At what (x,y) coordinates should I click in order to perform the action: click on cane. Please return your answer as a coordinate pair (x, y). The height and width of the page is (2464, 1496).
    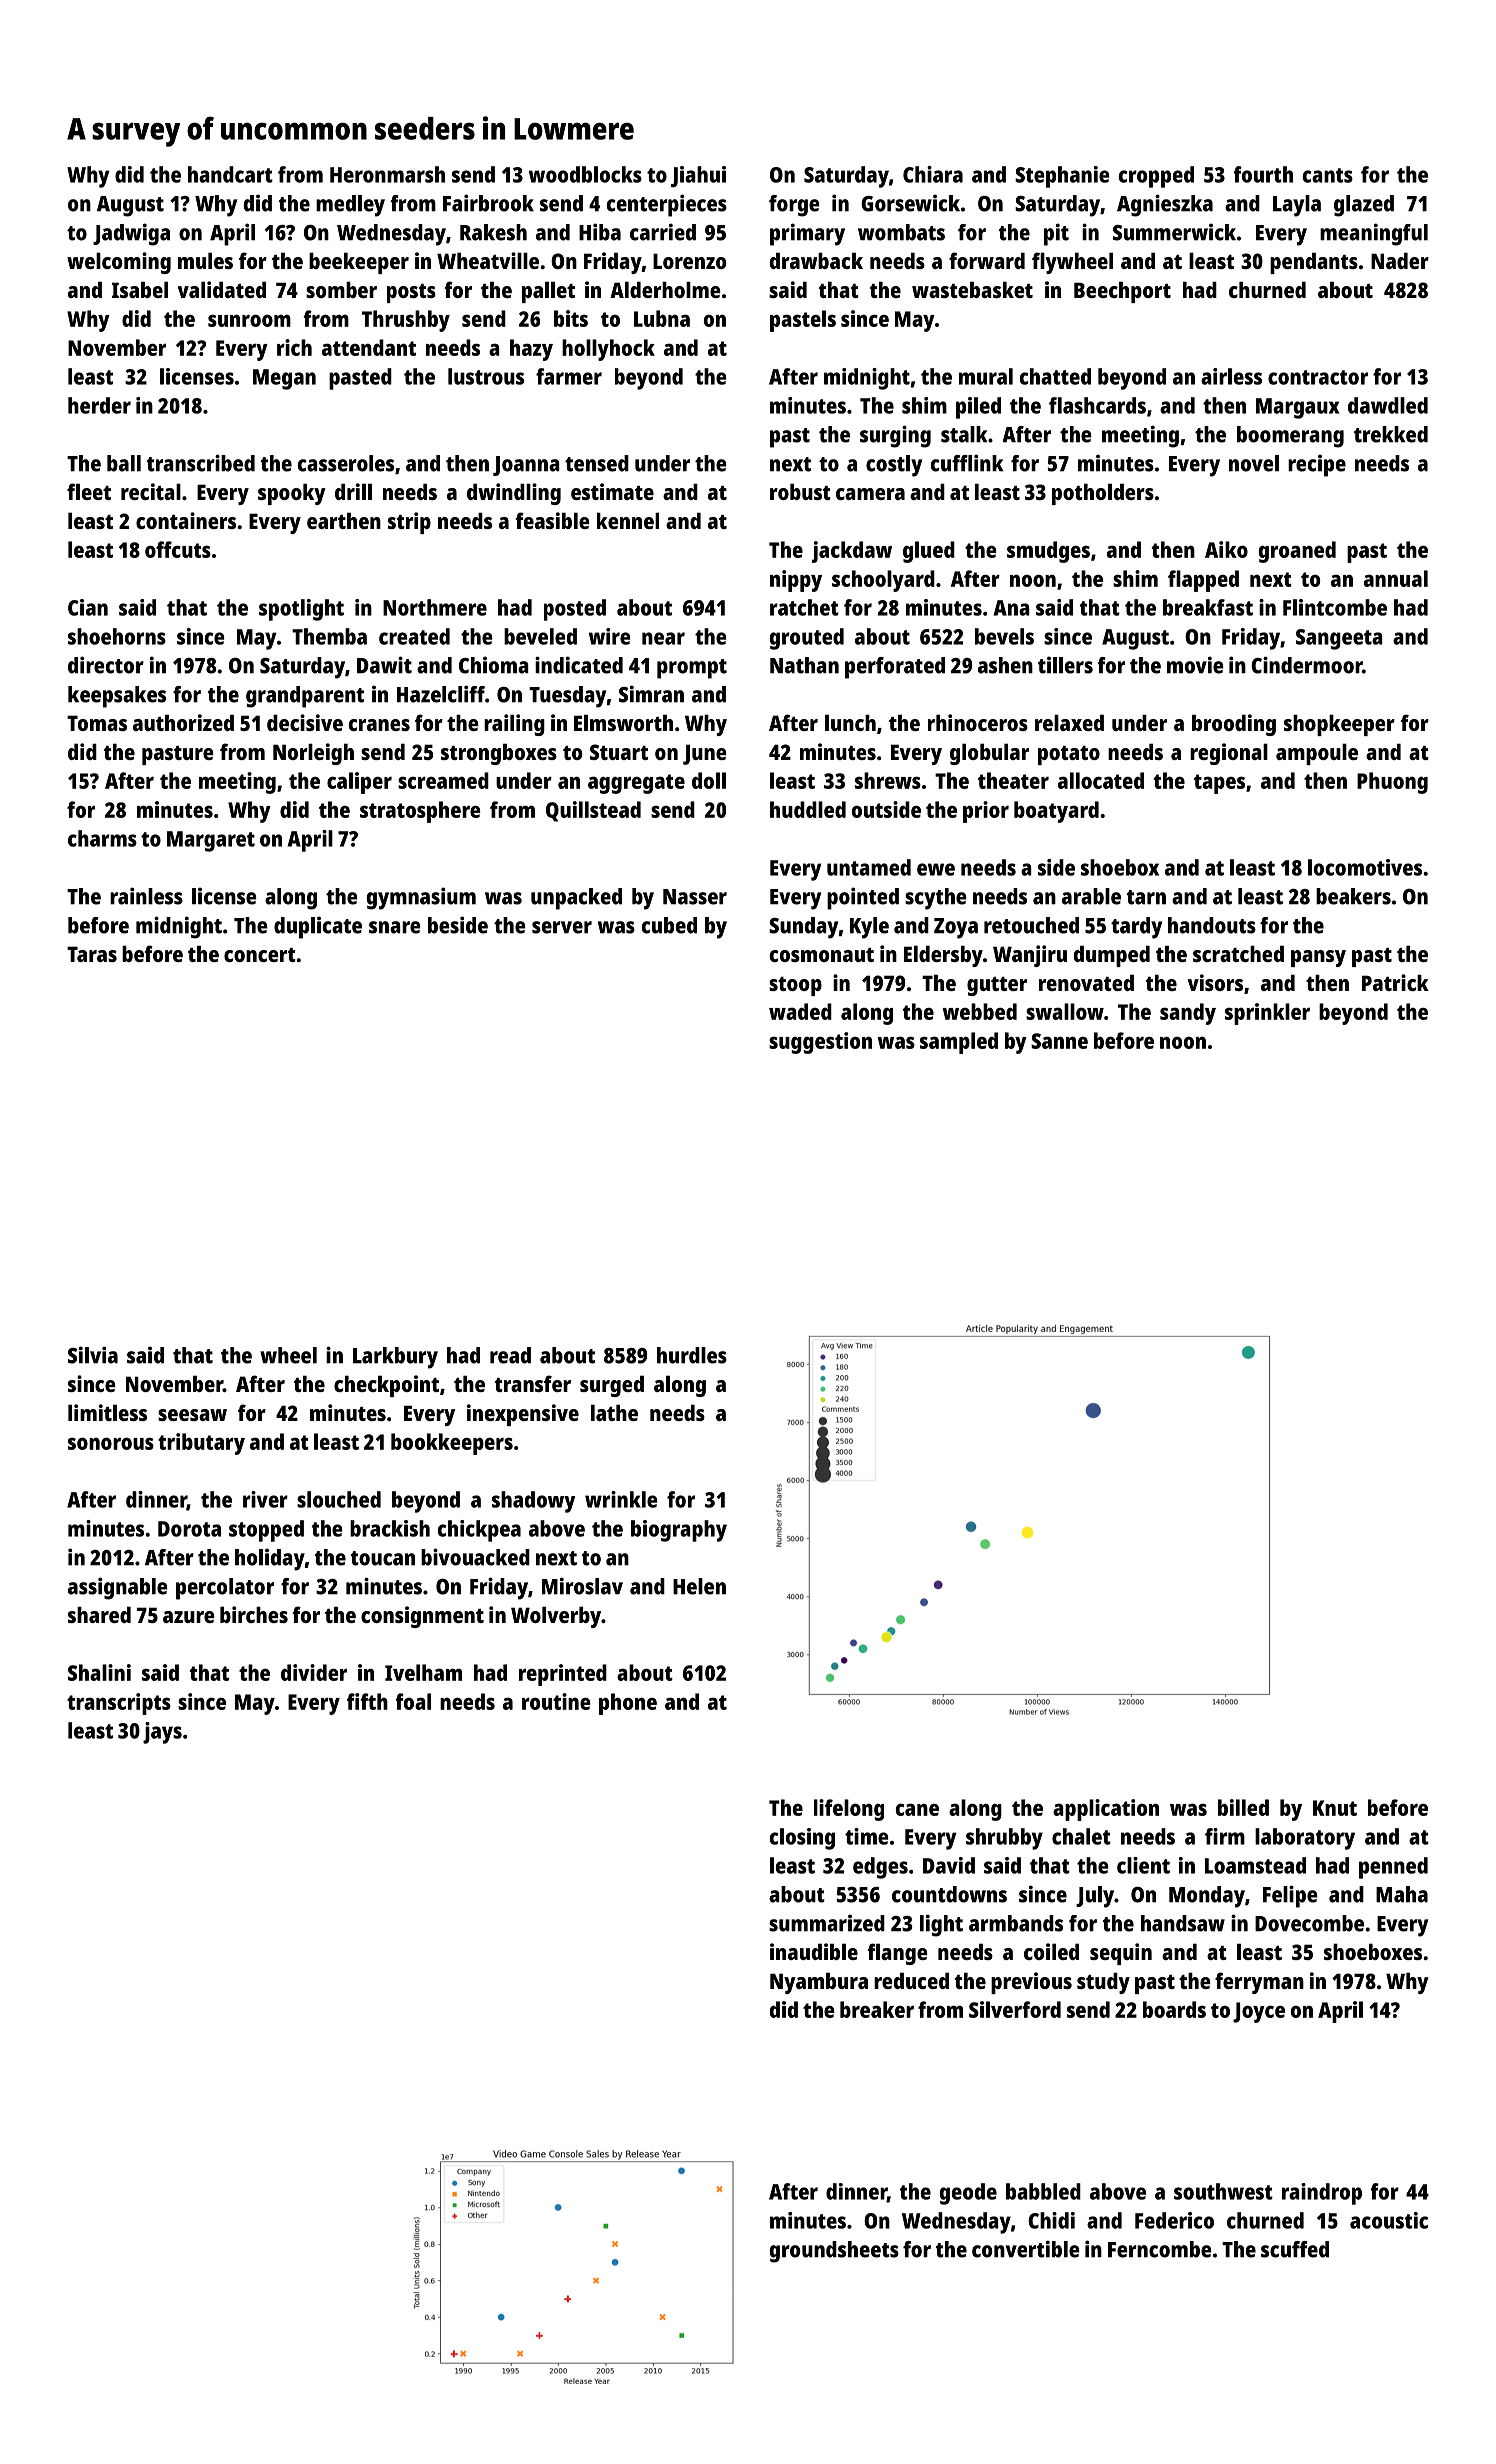
    Looking at the image, I should click on (917, 1809).
